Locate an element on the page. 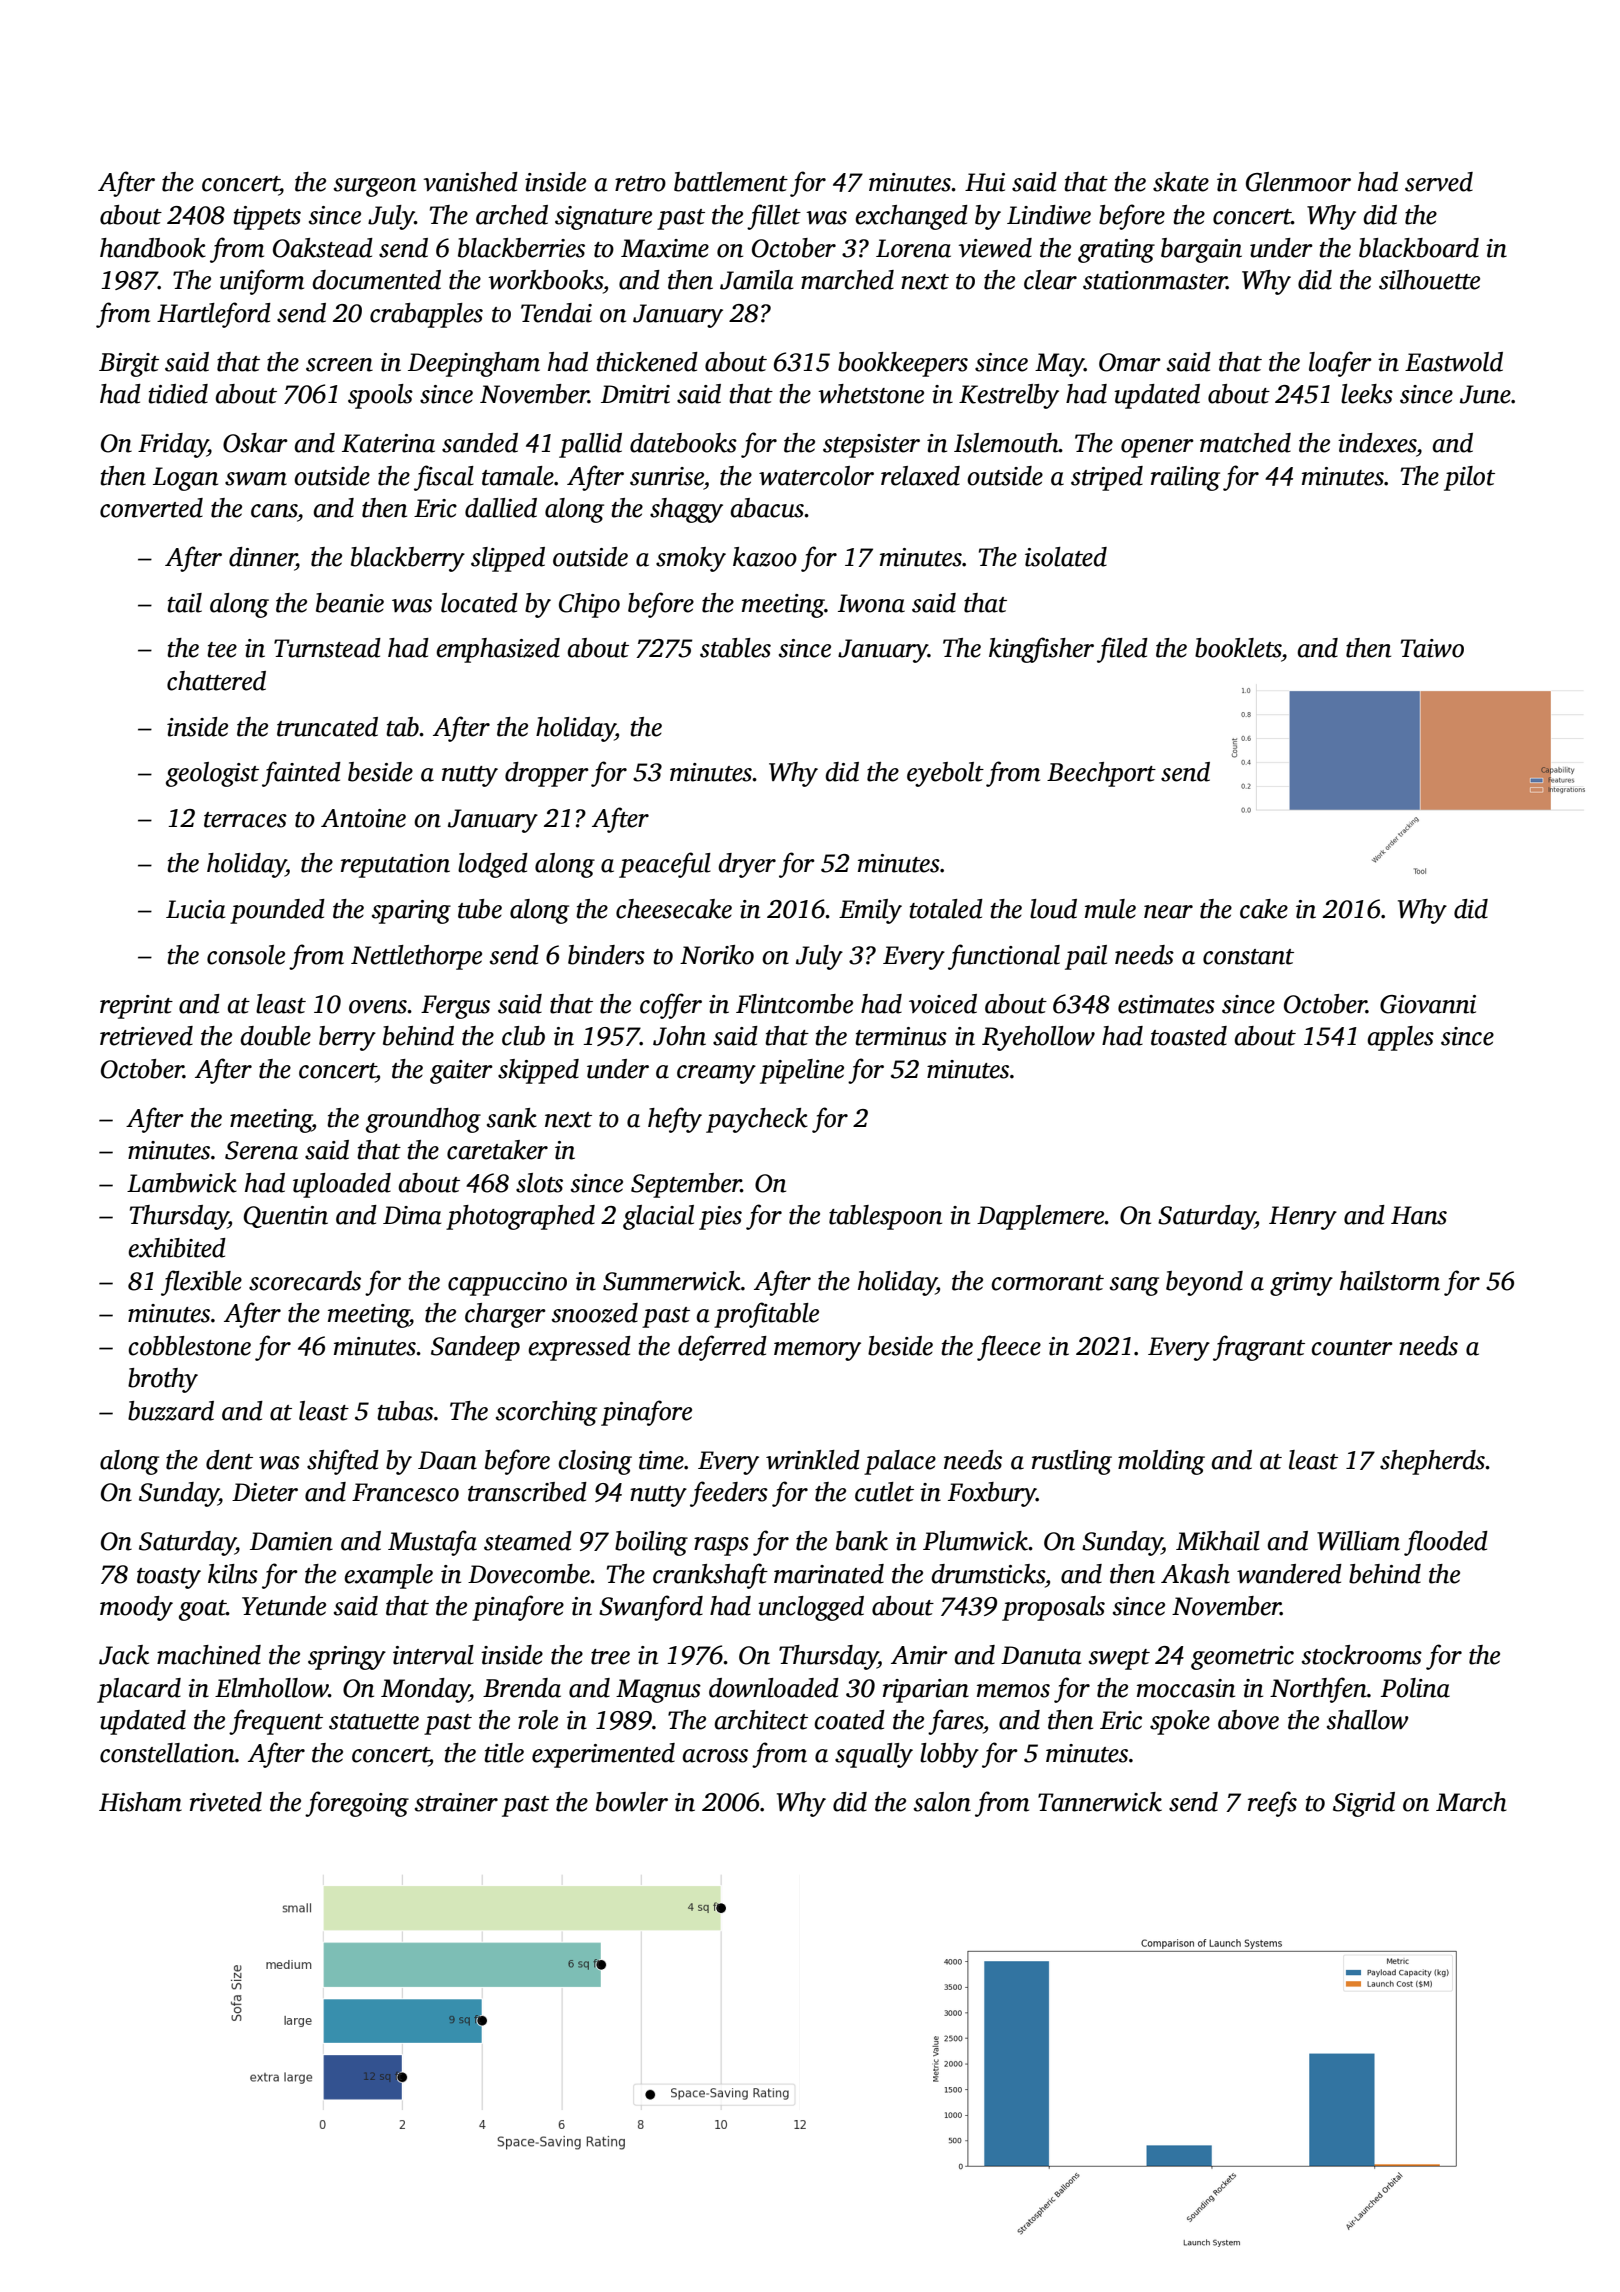 This page has height=2292, width=1620. terminus is located at coordinates (901, 1036).
